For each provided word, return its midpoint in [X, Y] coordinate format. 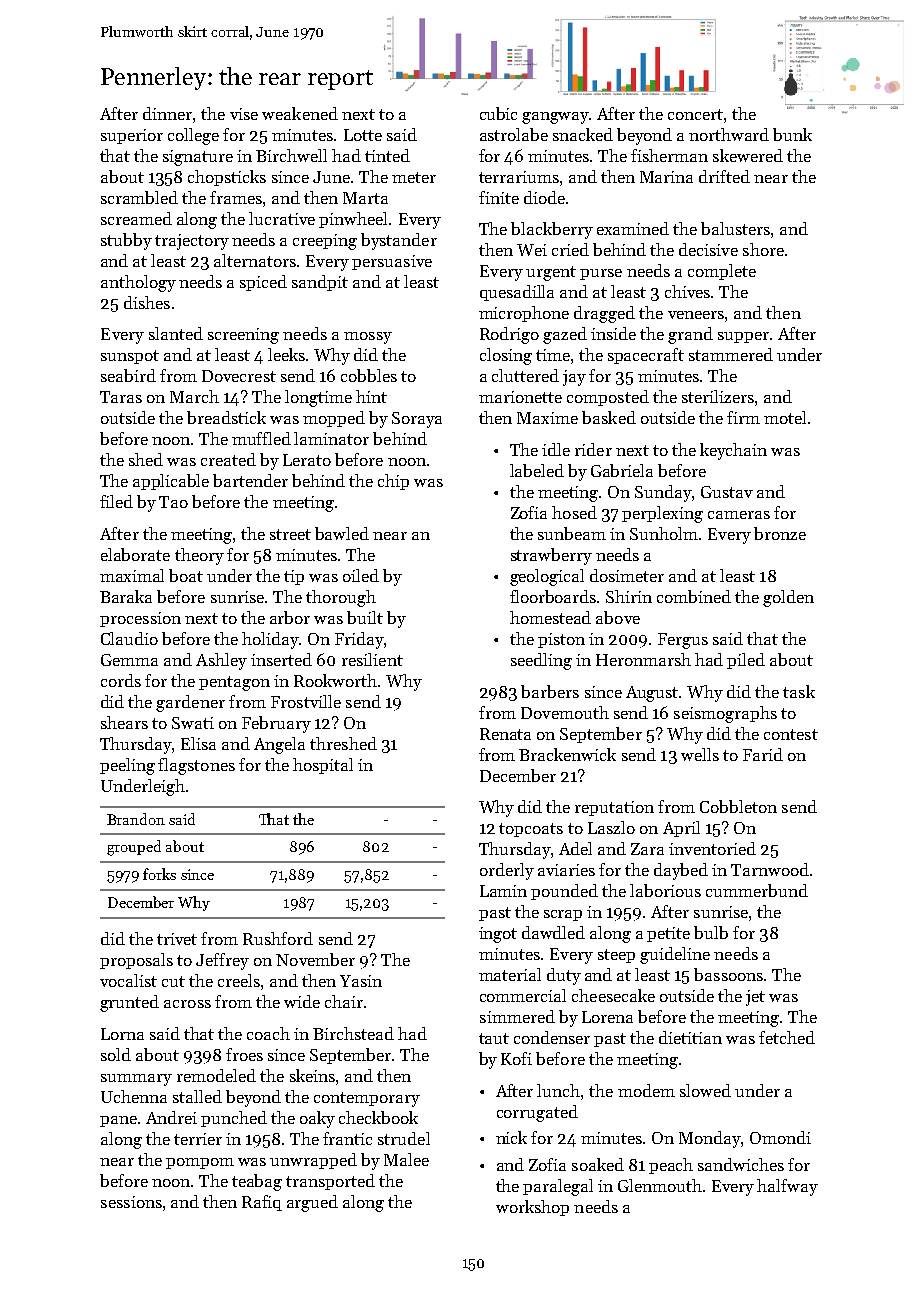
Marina [666, 177]
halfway [787, 1187]
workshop [532, 1208]
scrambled [139, 197]
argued [312, 1203]
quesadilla [517, 293]
